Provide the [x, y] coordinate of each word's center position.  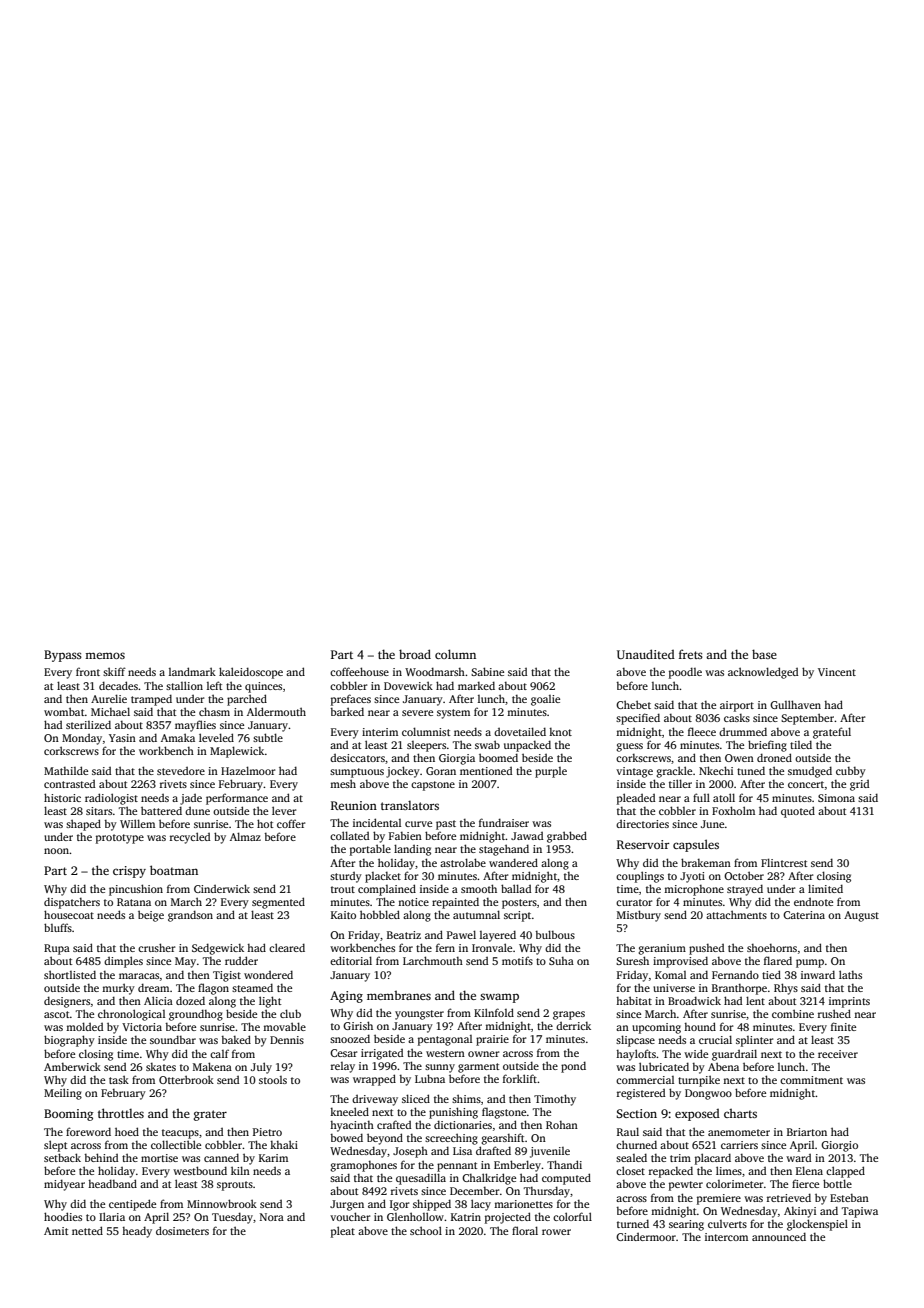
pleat [343, 1232]
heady [137, 1232]
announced [779, 1236]
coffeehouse [359, 671]
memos [105, 655]
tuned [751, 770]
